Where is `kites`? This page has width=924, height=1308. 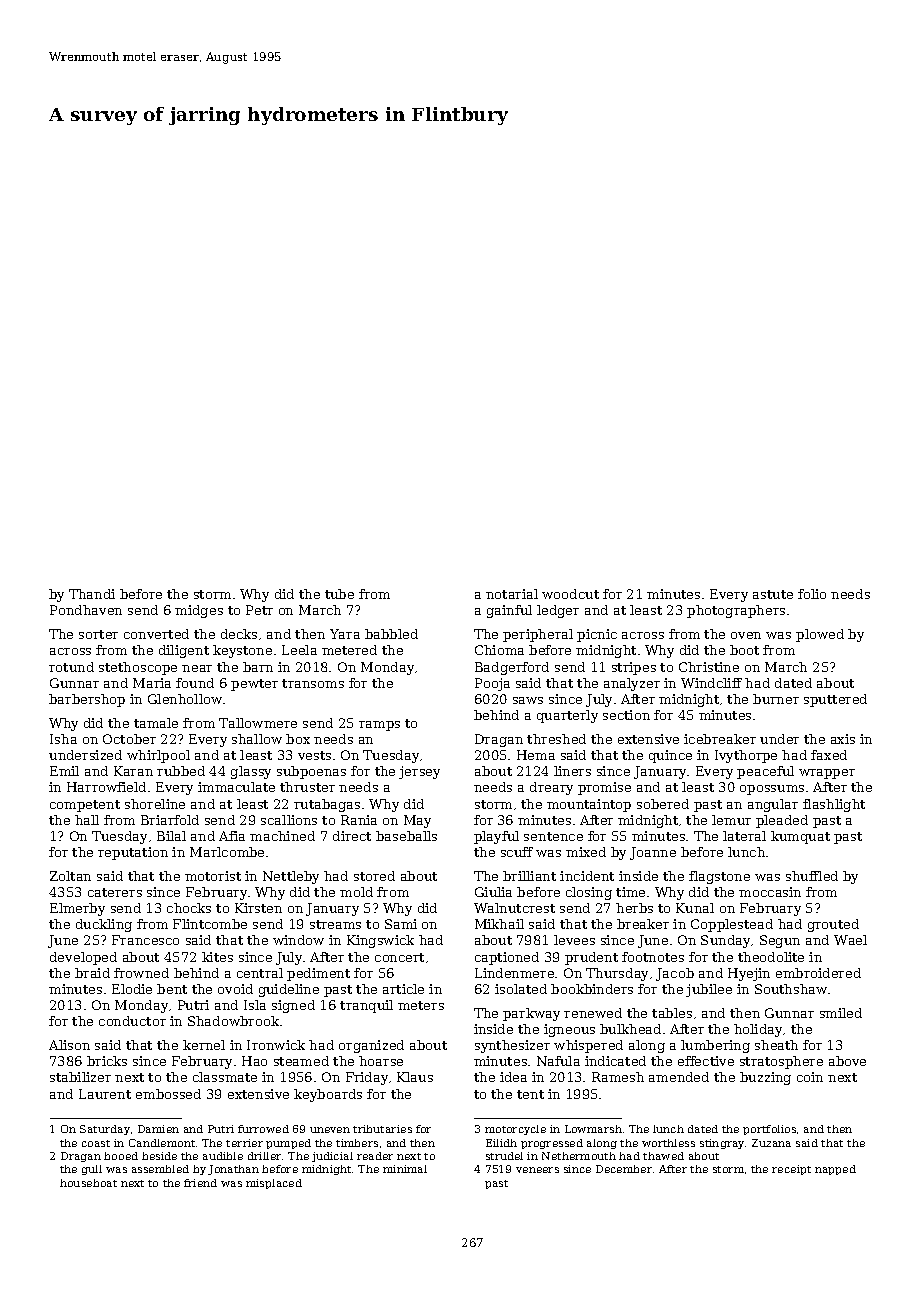 kites is located at coordinates (217, 957).
